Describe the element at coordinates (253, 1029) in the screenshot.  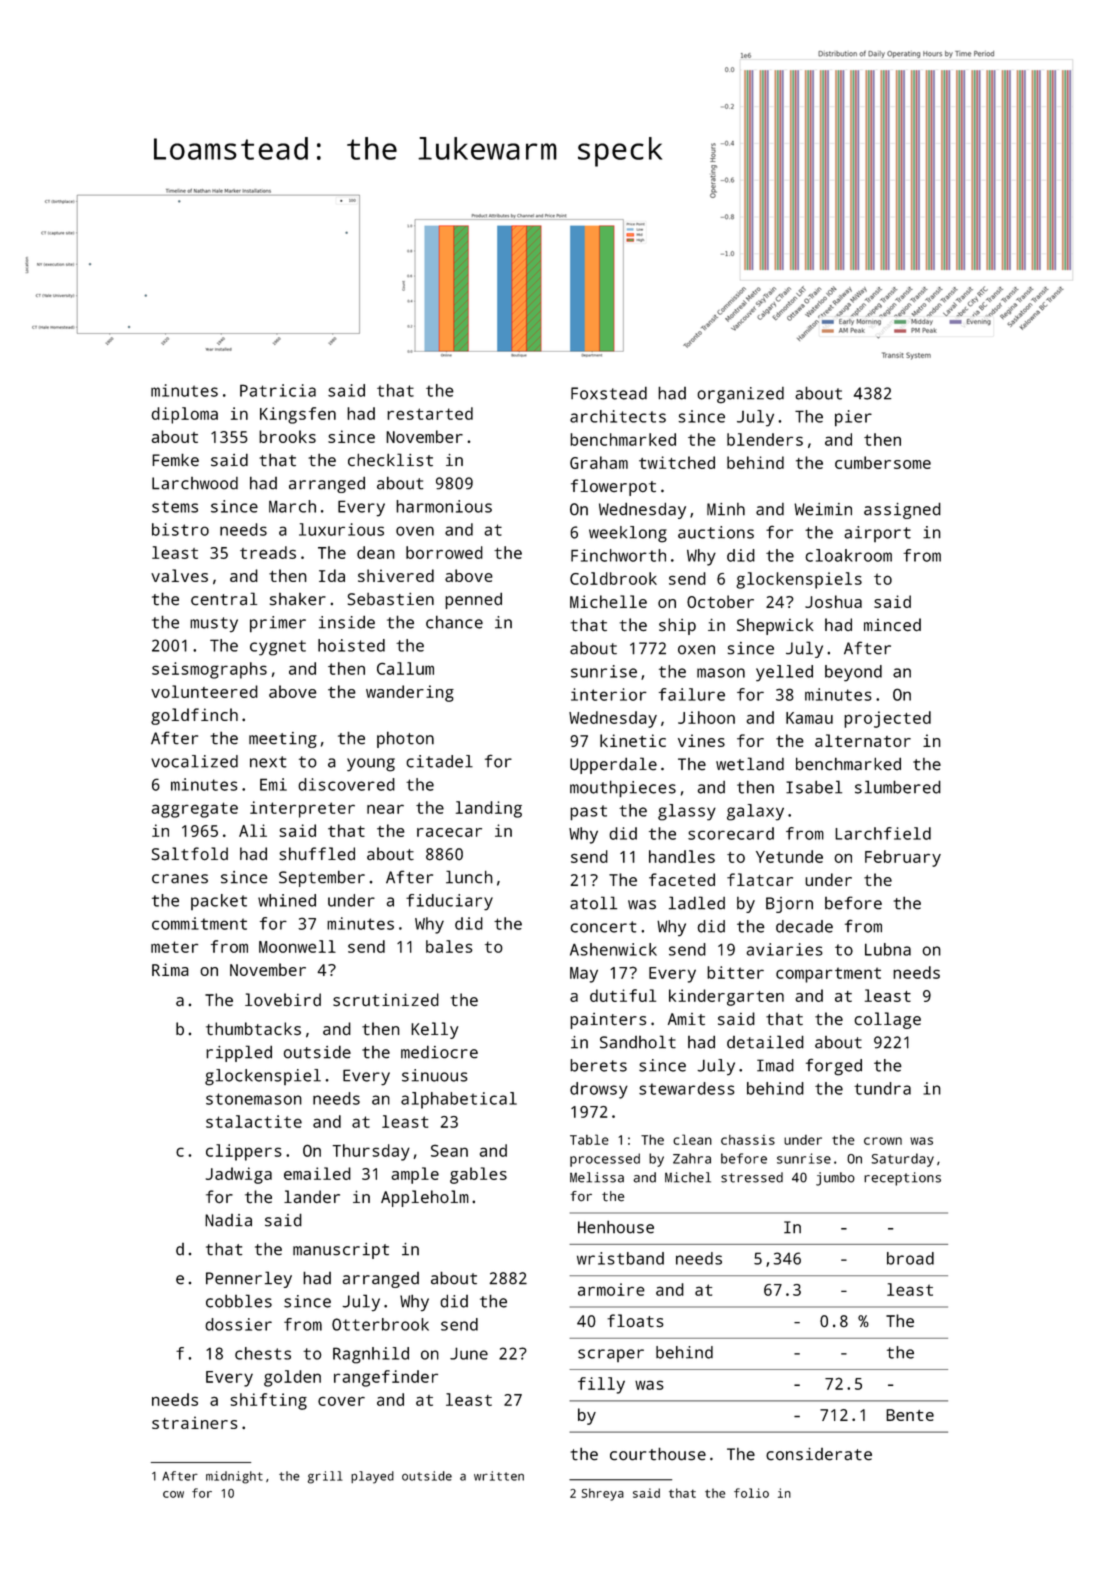
I see `thumbtacks` at that location.
